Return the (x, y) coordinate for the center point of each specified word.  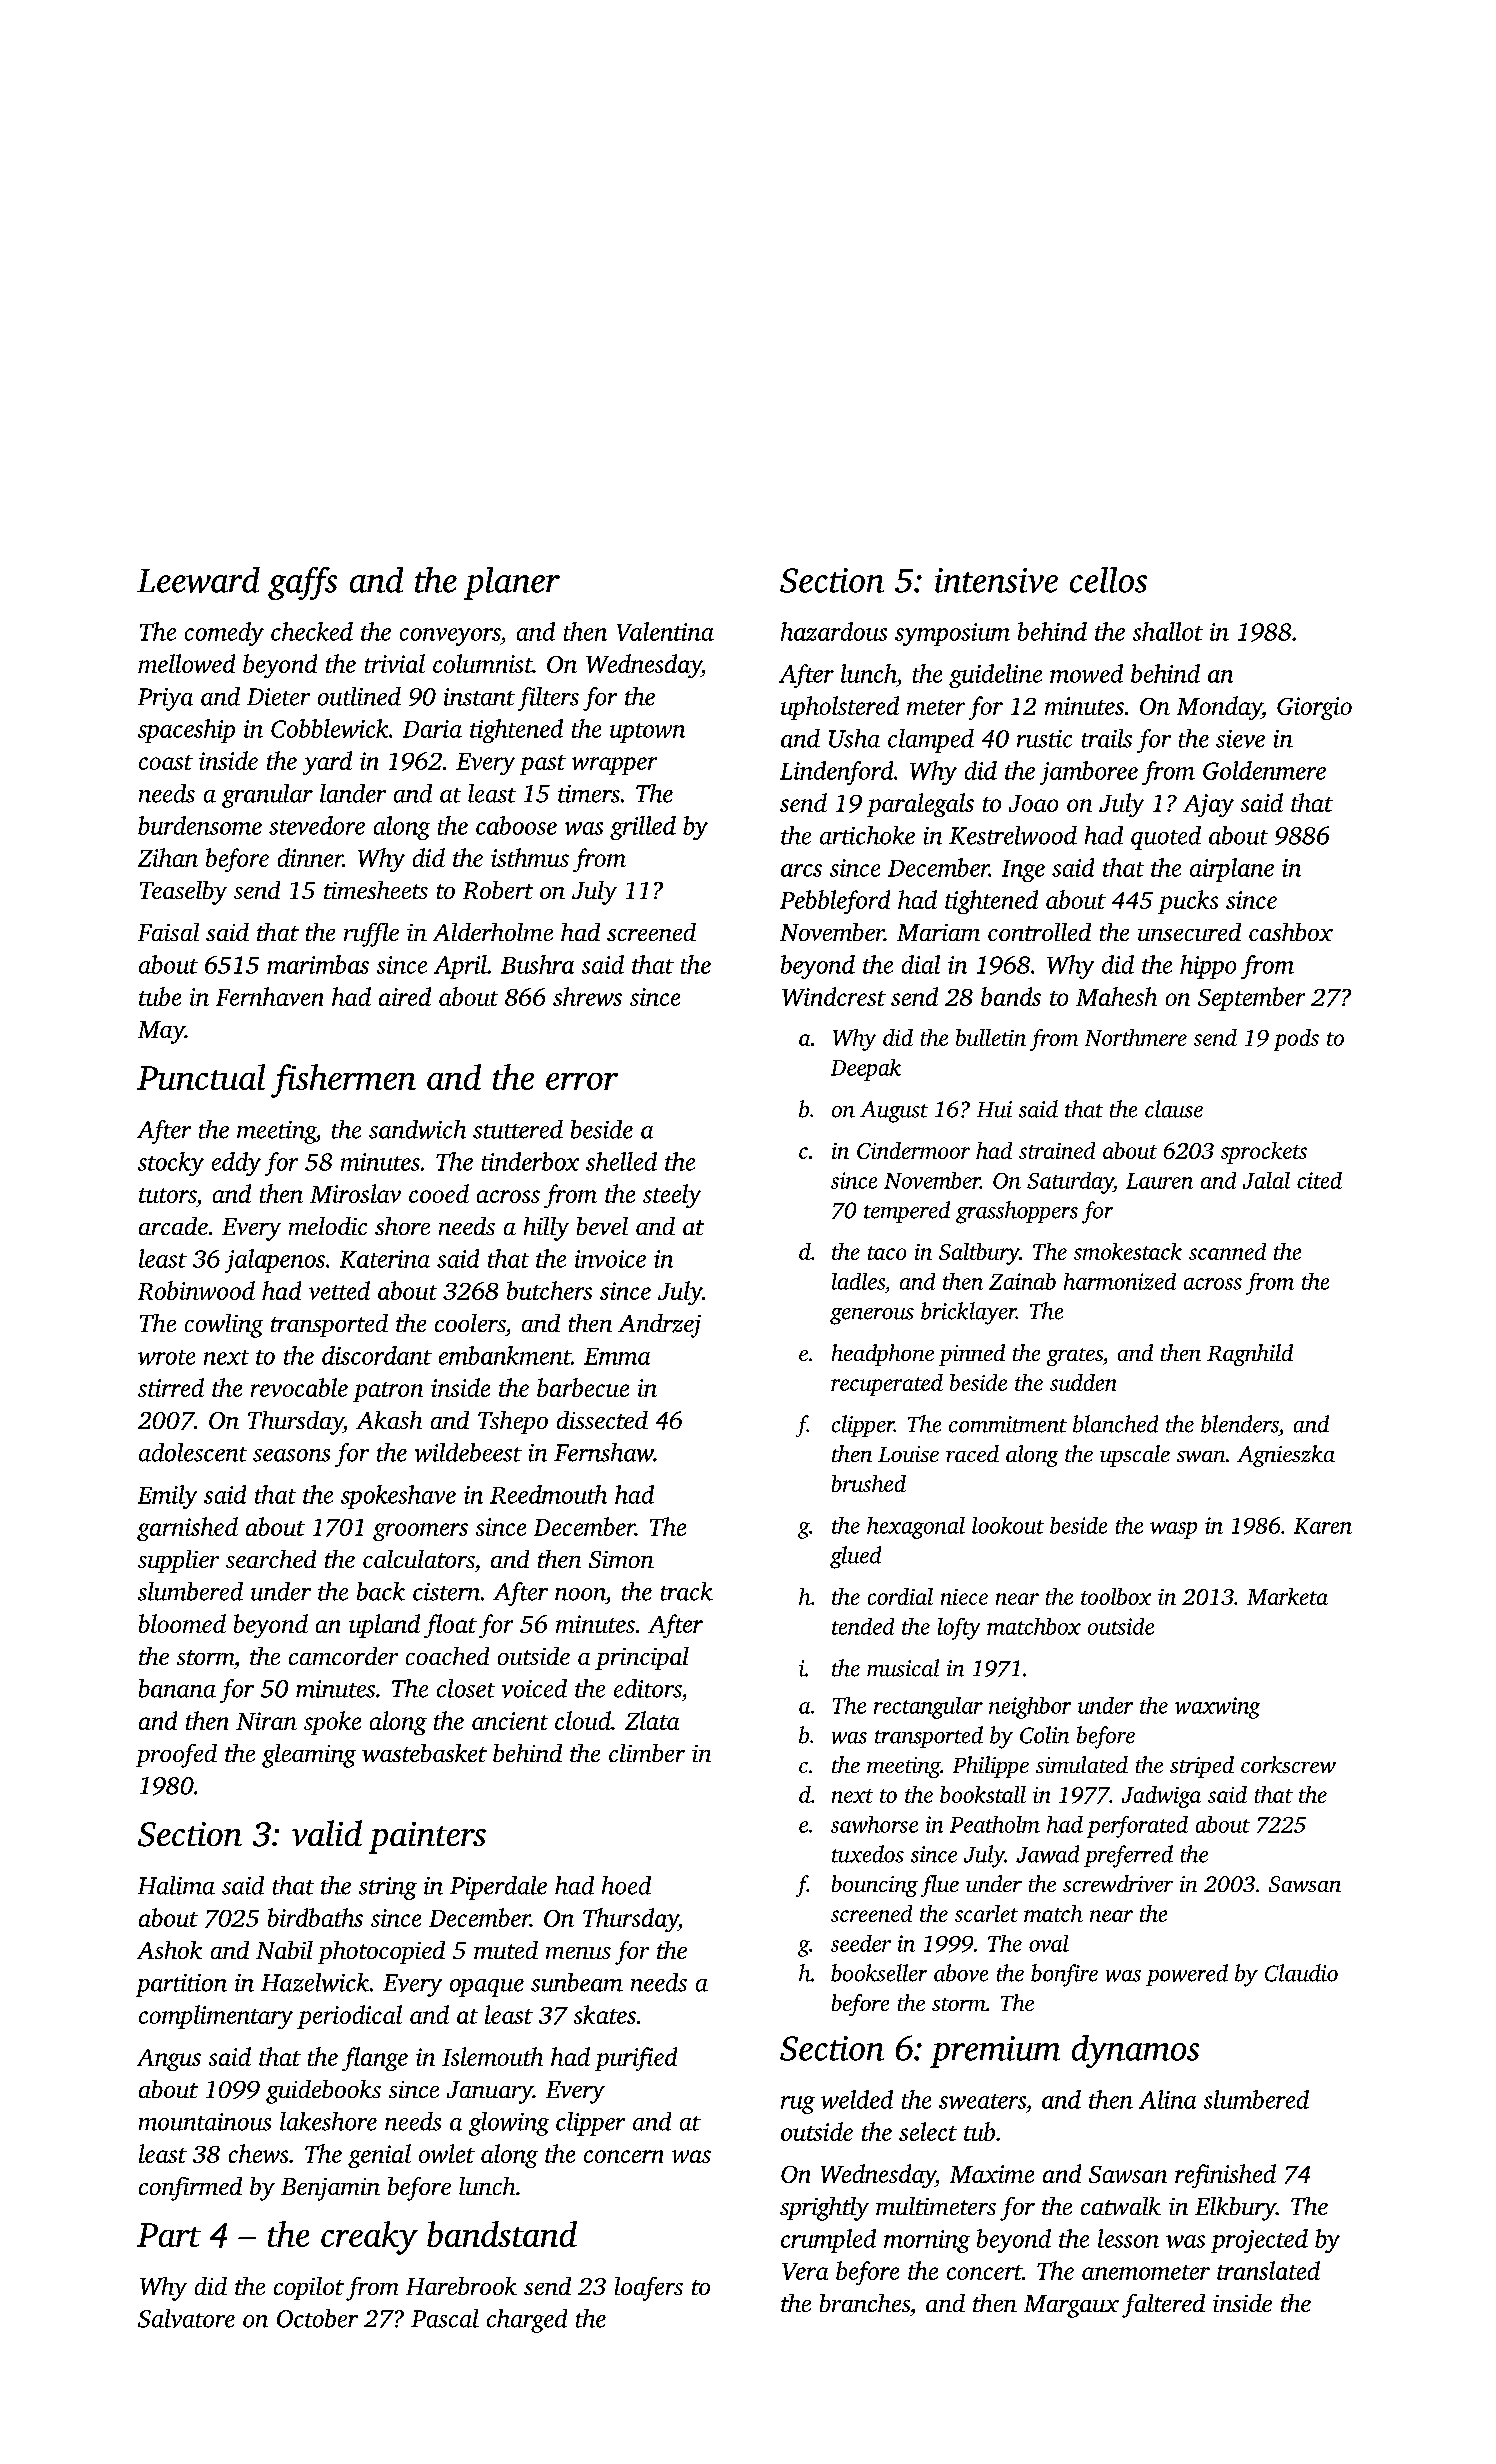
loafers (649, 2289)
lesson (1128, 2238)
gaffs (302, 583)
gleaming (309, 1756)
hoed (626, 1885)
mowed (1086, 673)
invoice (610, 1259)
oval (1049, 1943)
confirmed (190, 2189)
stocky (171, 1164)
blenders (1240, 1424)
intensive (996, 580)
